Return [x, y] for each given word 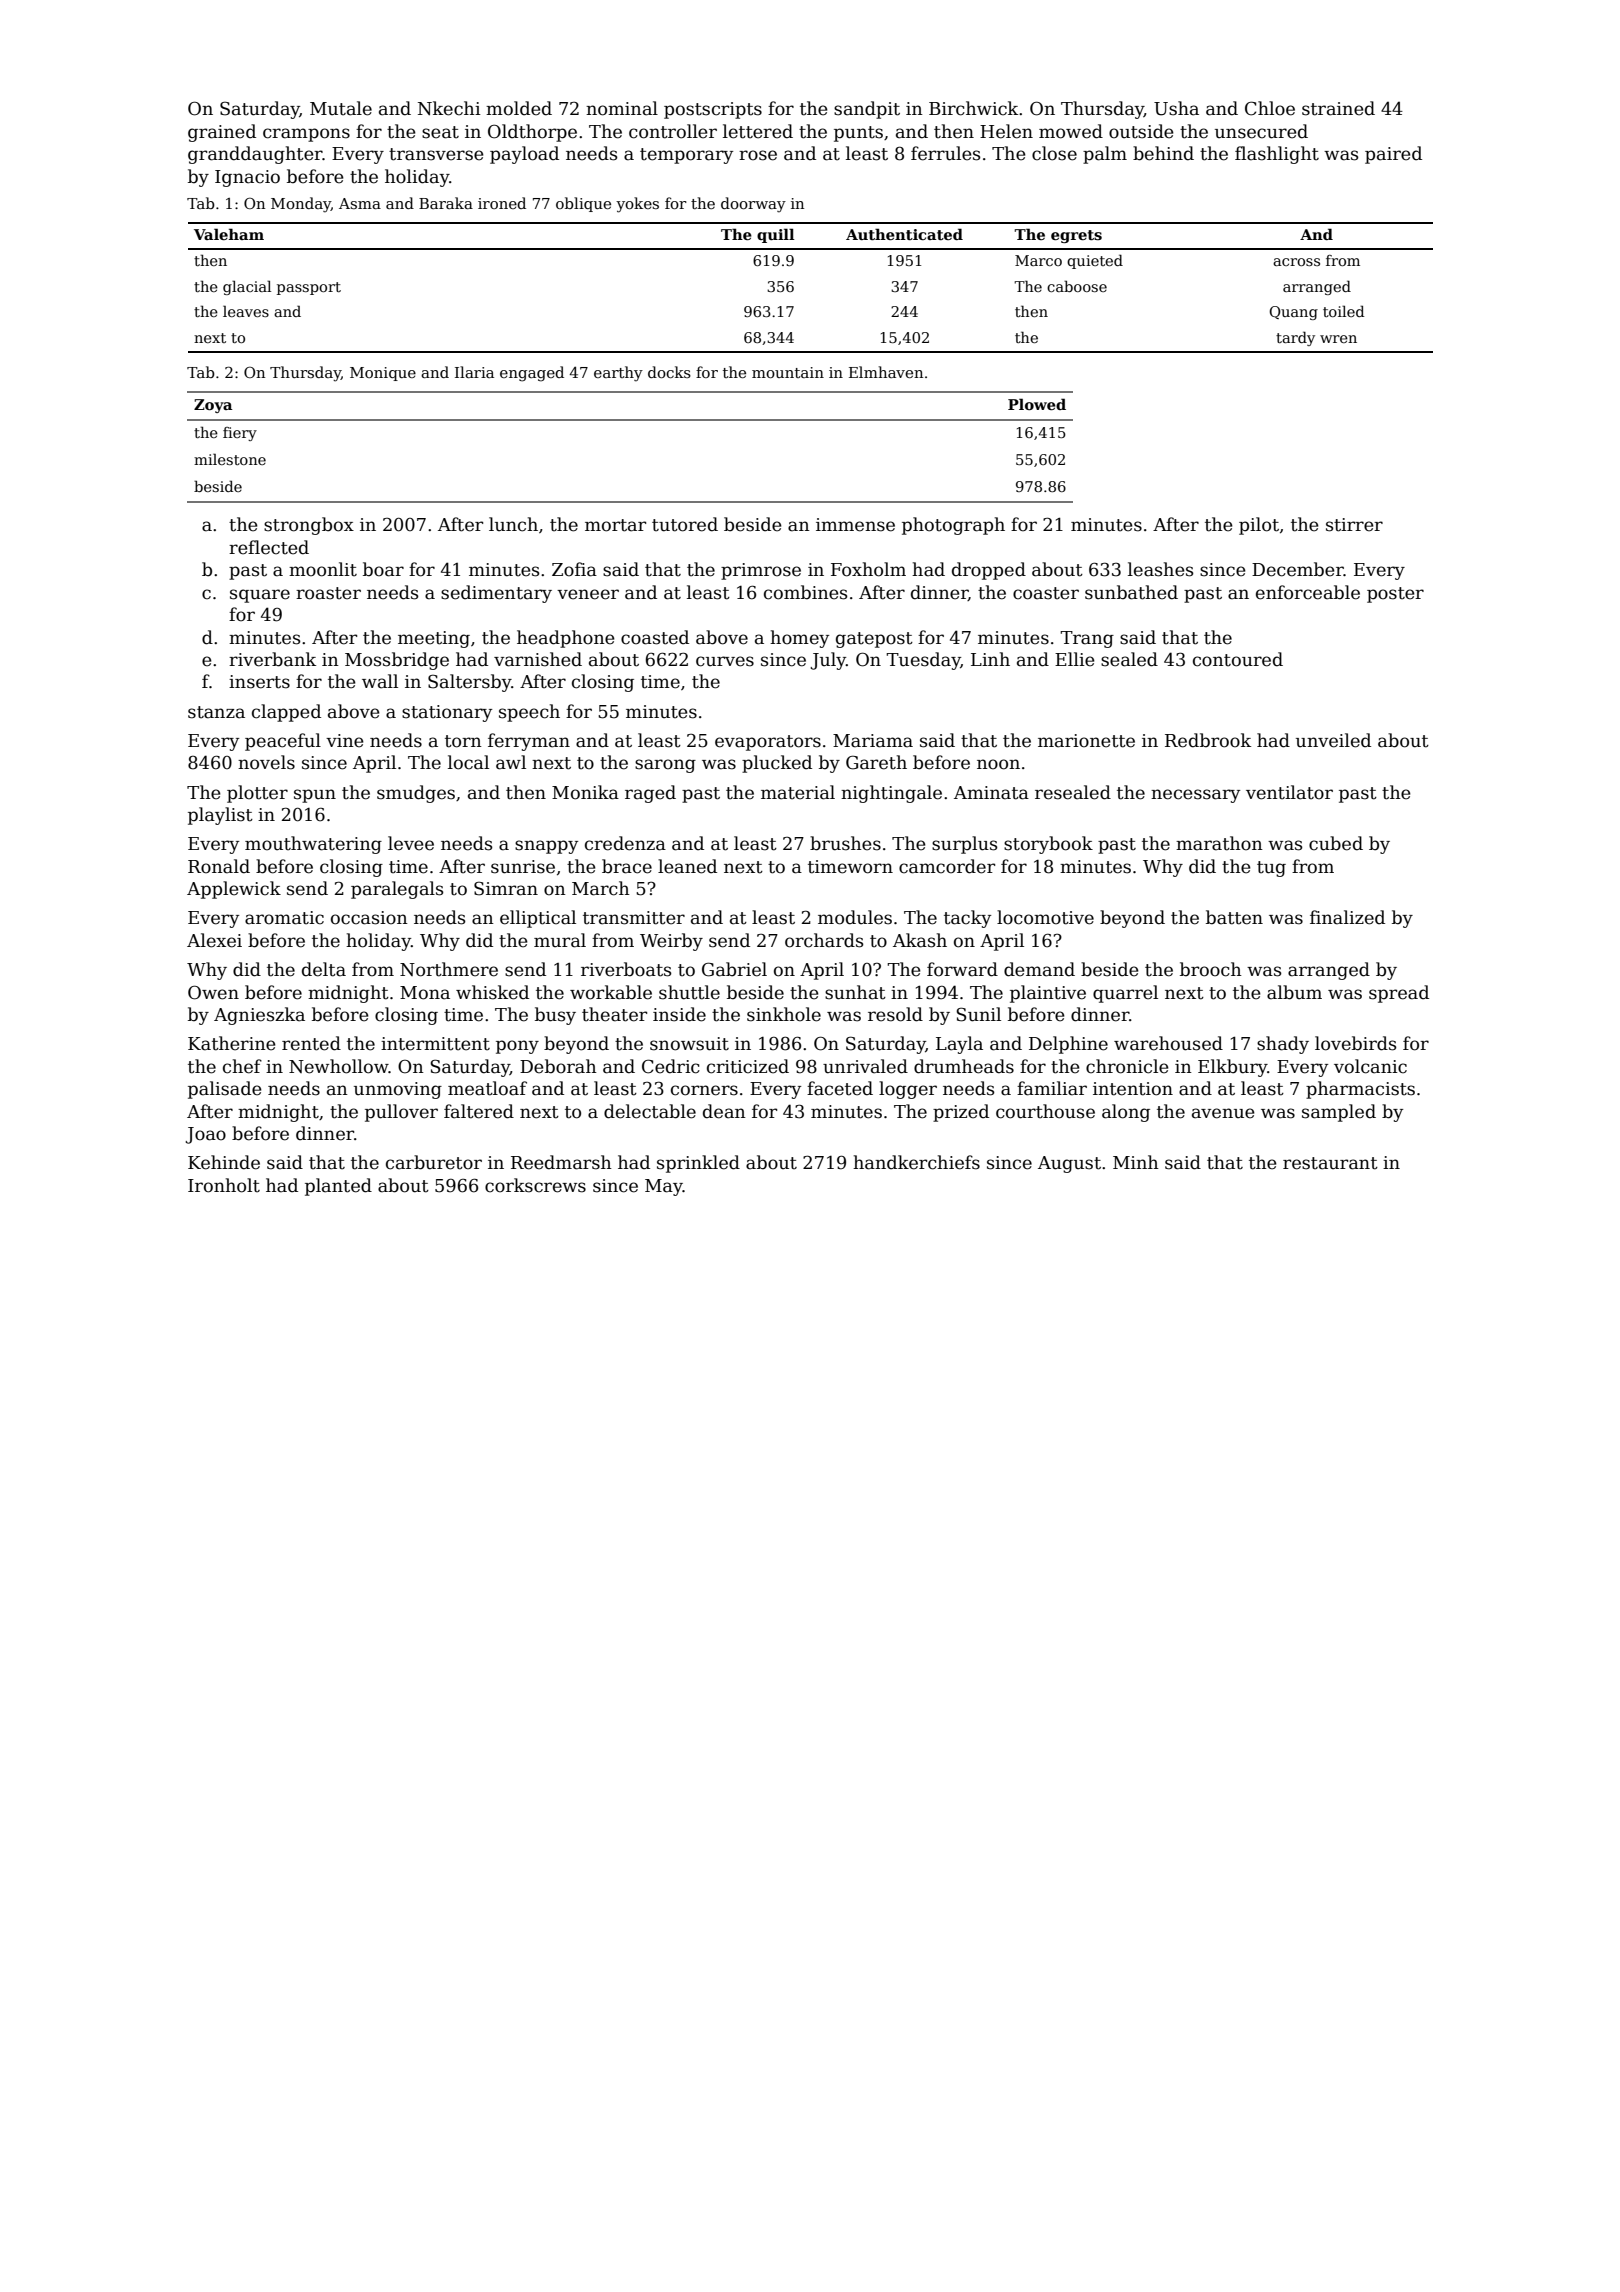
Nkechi [449, 108]
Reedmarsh [561, 1162]
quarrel [1125, 994]
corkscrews [535, 1185]
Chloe [1270, 108]
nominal [622, 108]
